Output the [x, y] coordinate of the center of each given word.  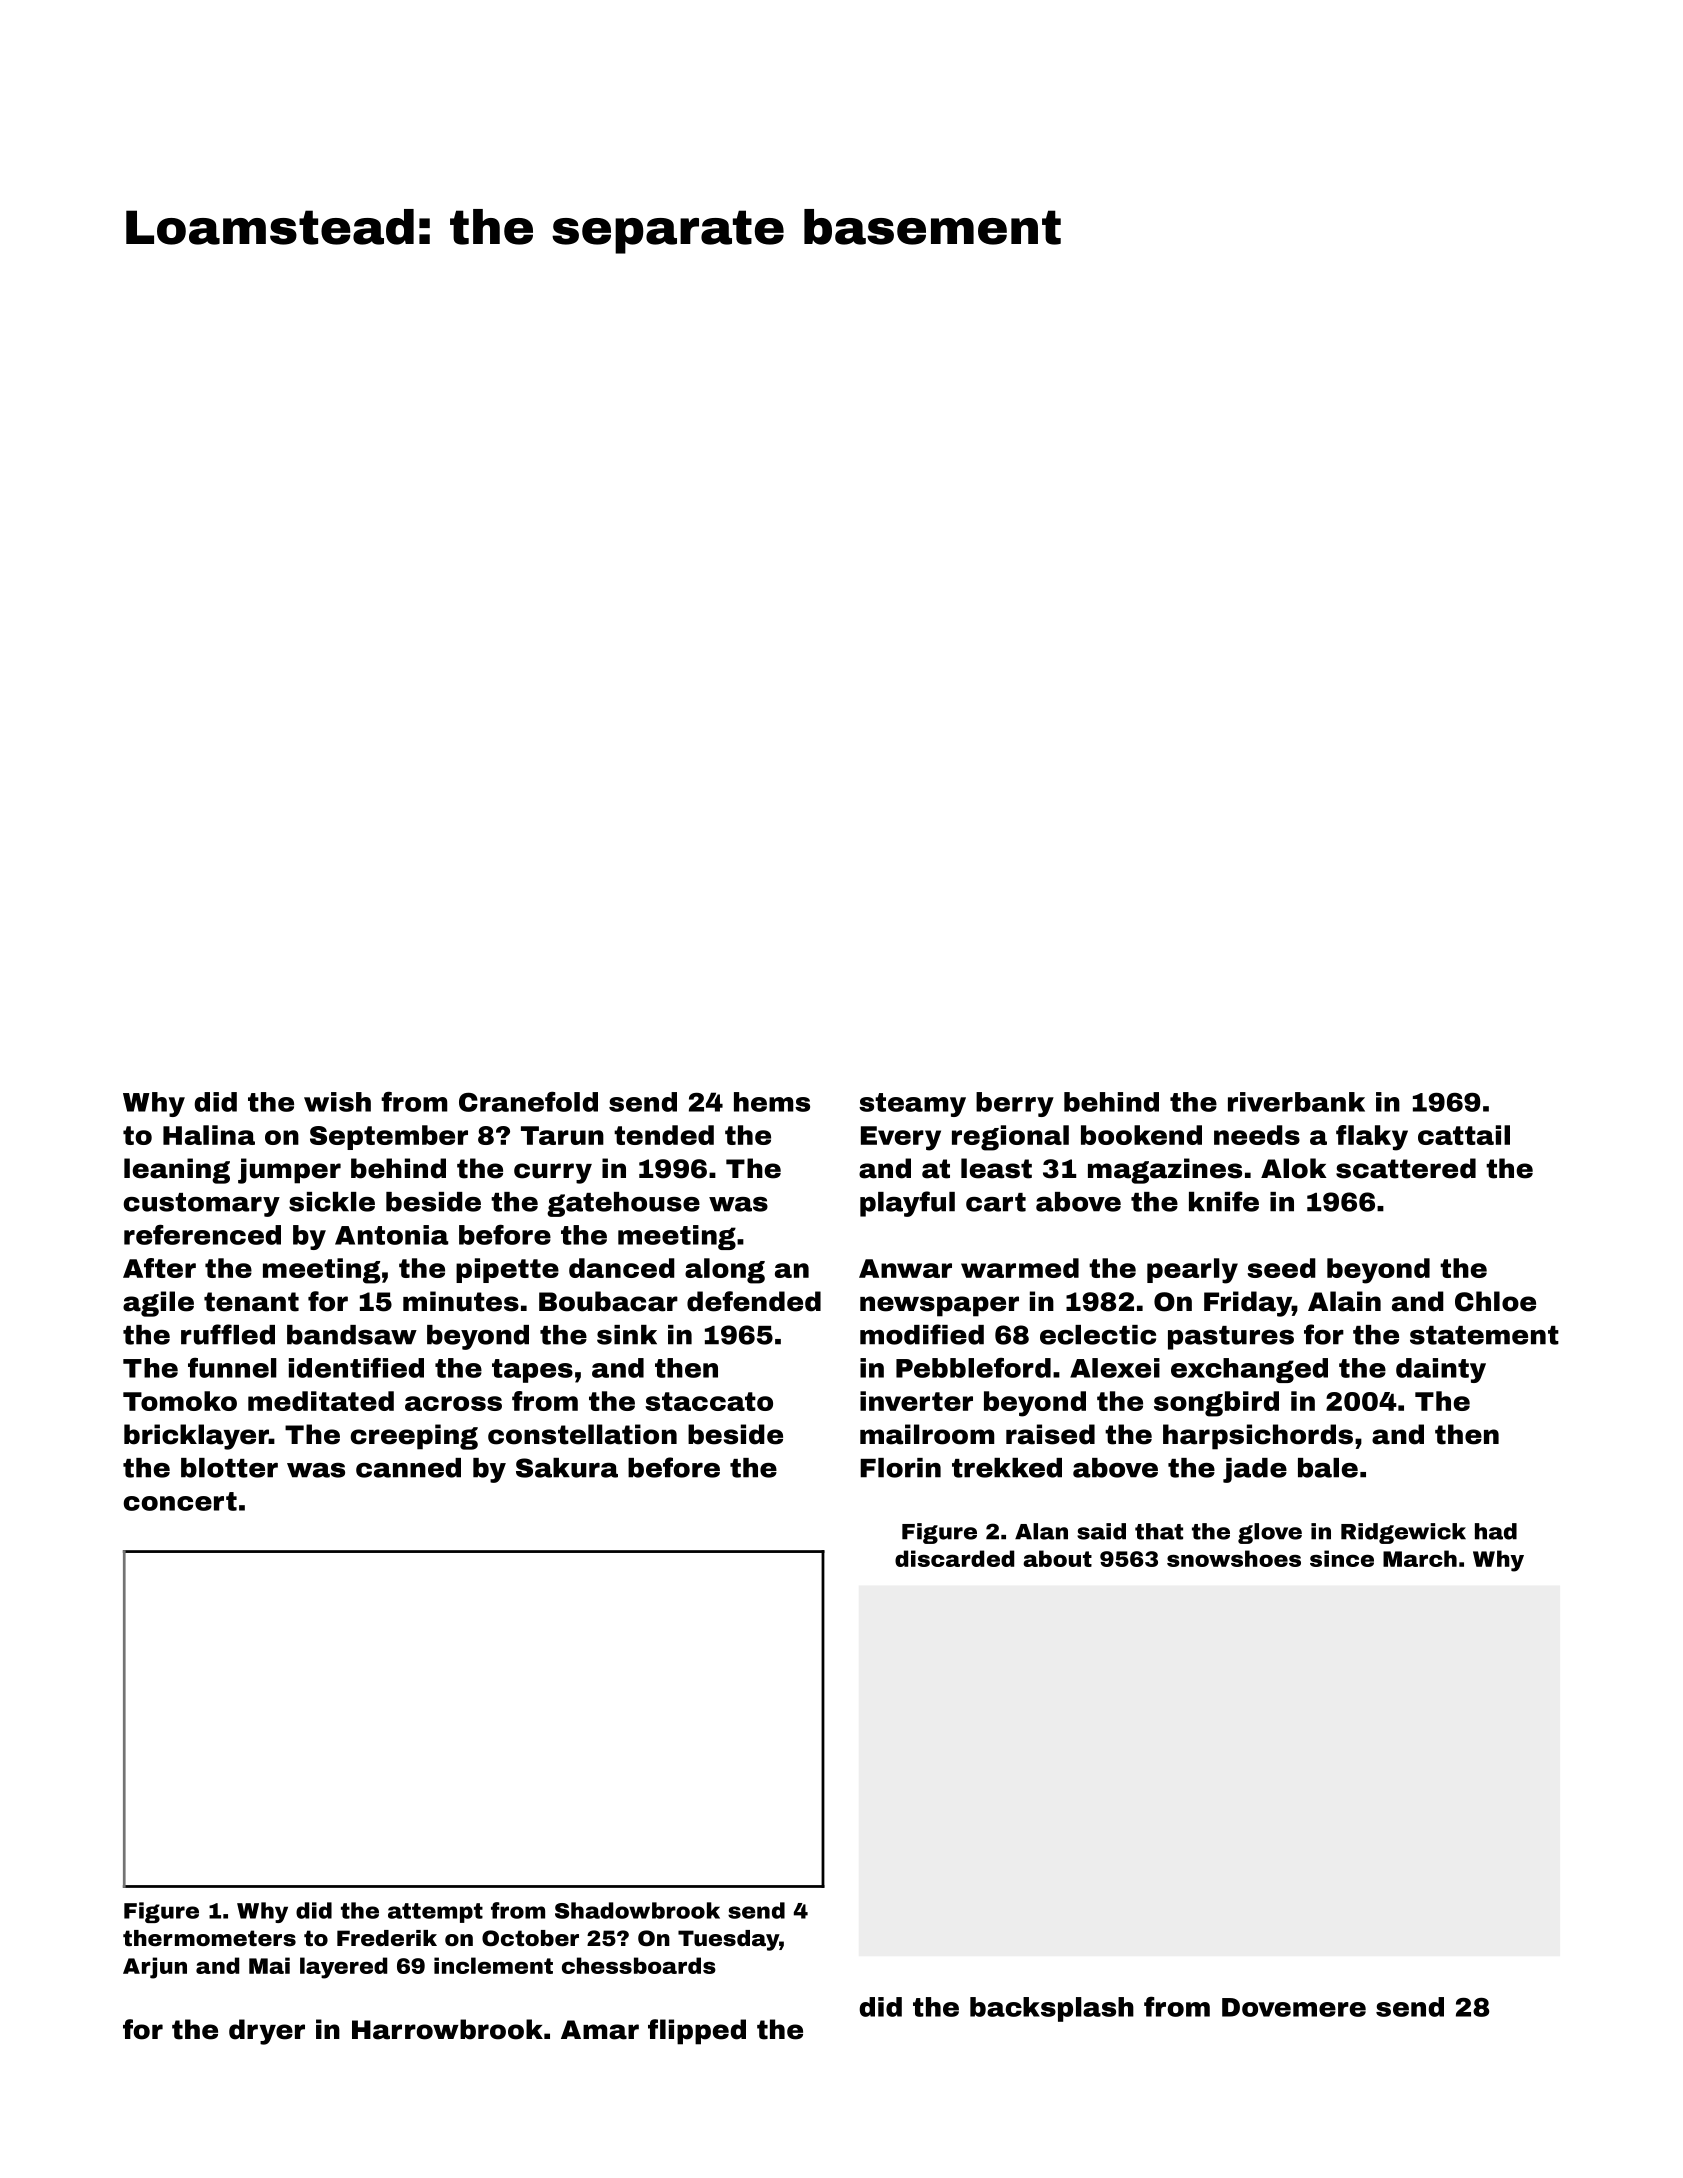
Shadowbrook [637, 1910]
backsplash [1052, 2009]
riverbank [1296, 1102]
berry [1015, 1104]
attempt [435, 1913]
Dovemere [1294, 2007]
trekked [1007, 1468]
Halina [209, 1135]
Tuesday [728, 1940]
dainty [1441, 1370]
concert [180, 1501]
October [530, 1938]
